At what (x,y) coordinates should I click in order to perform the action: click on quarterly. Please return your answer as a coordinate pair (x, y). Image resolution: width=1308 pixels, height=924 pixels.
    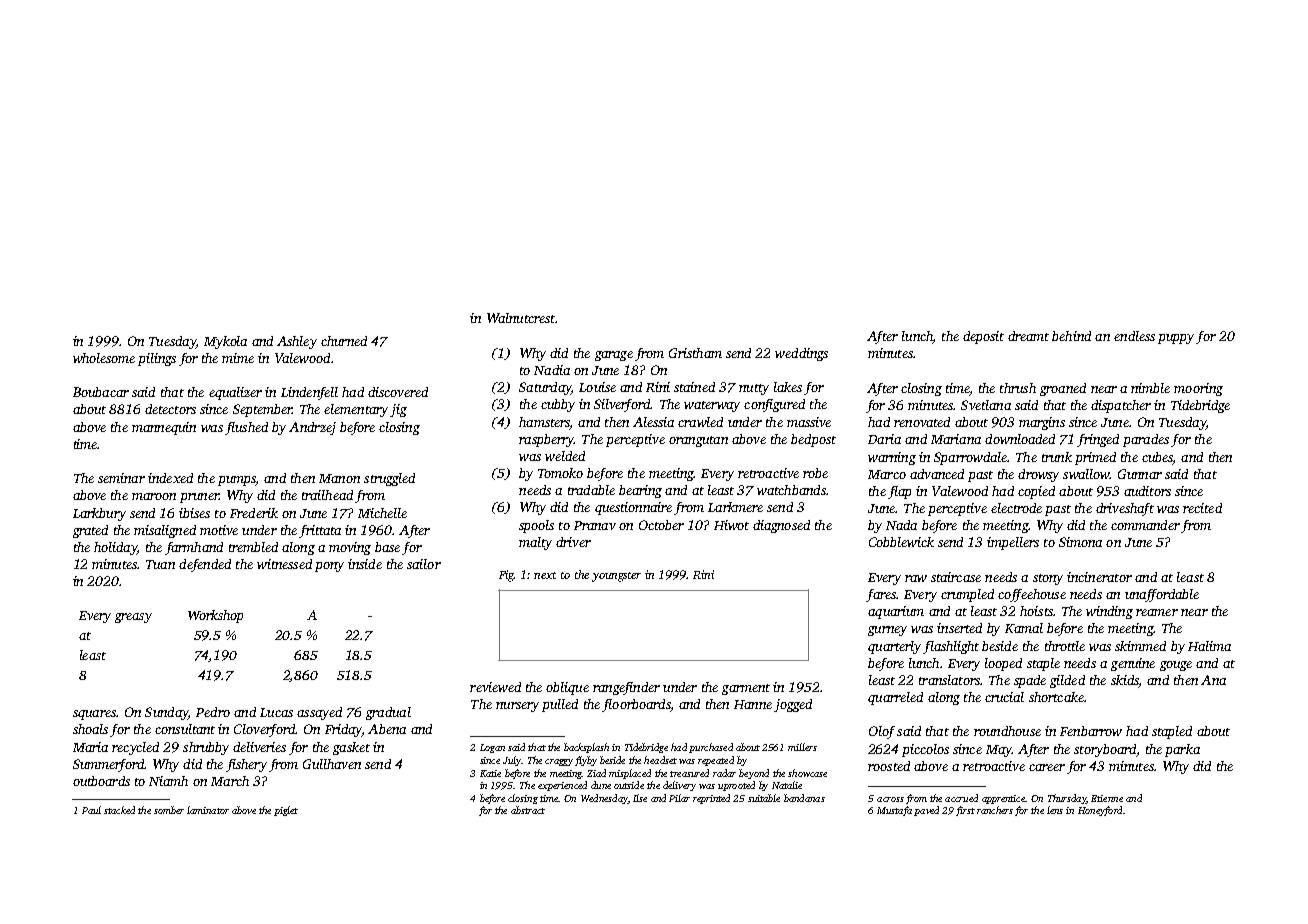
    Looking at the image, I should click on (894, 647).
